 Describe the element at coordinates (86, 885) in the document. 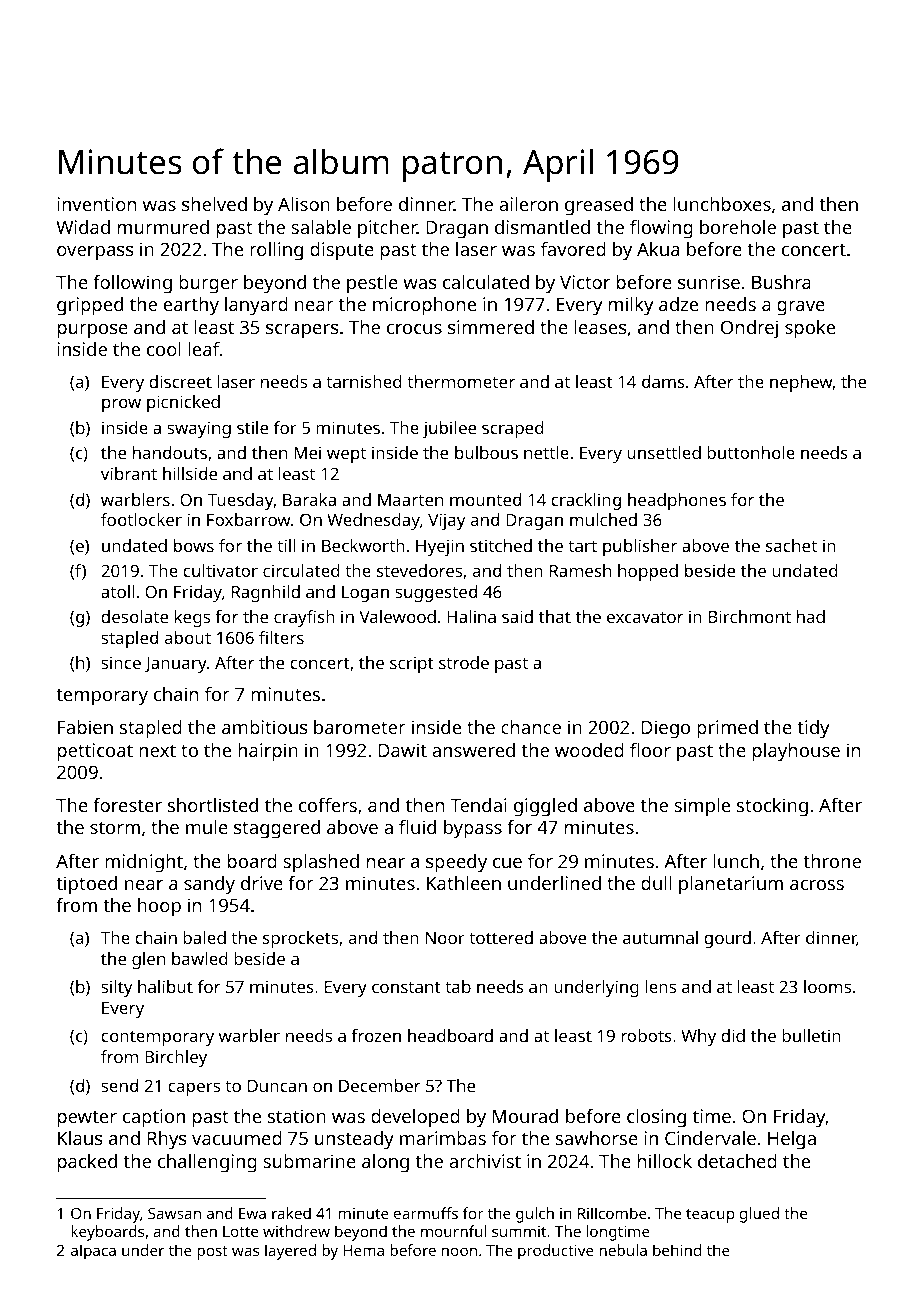

I see `tiptoed` at that location.
